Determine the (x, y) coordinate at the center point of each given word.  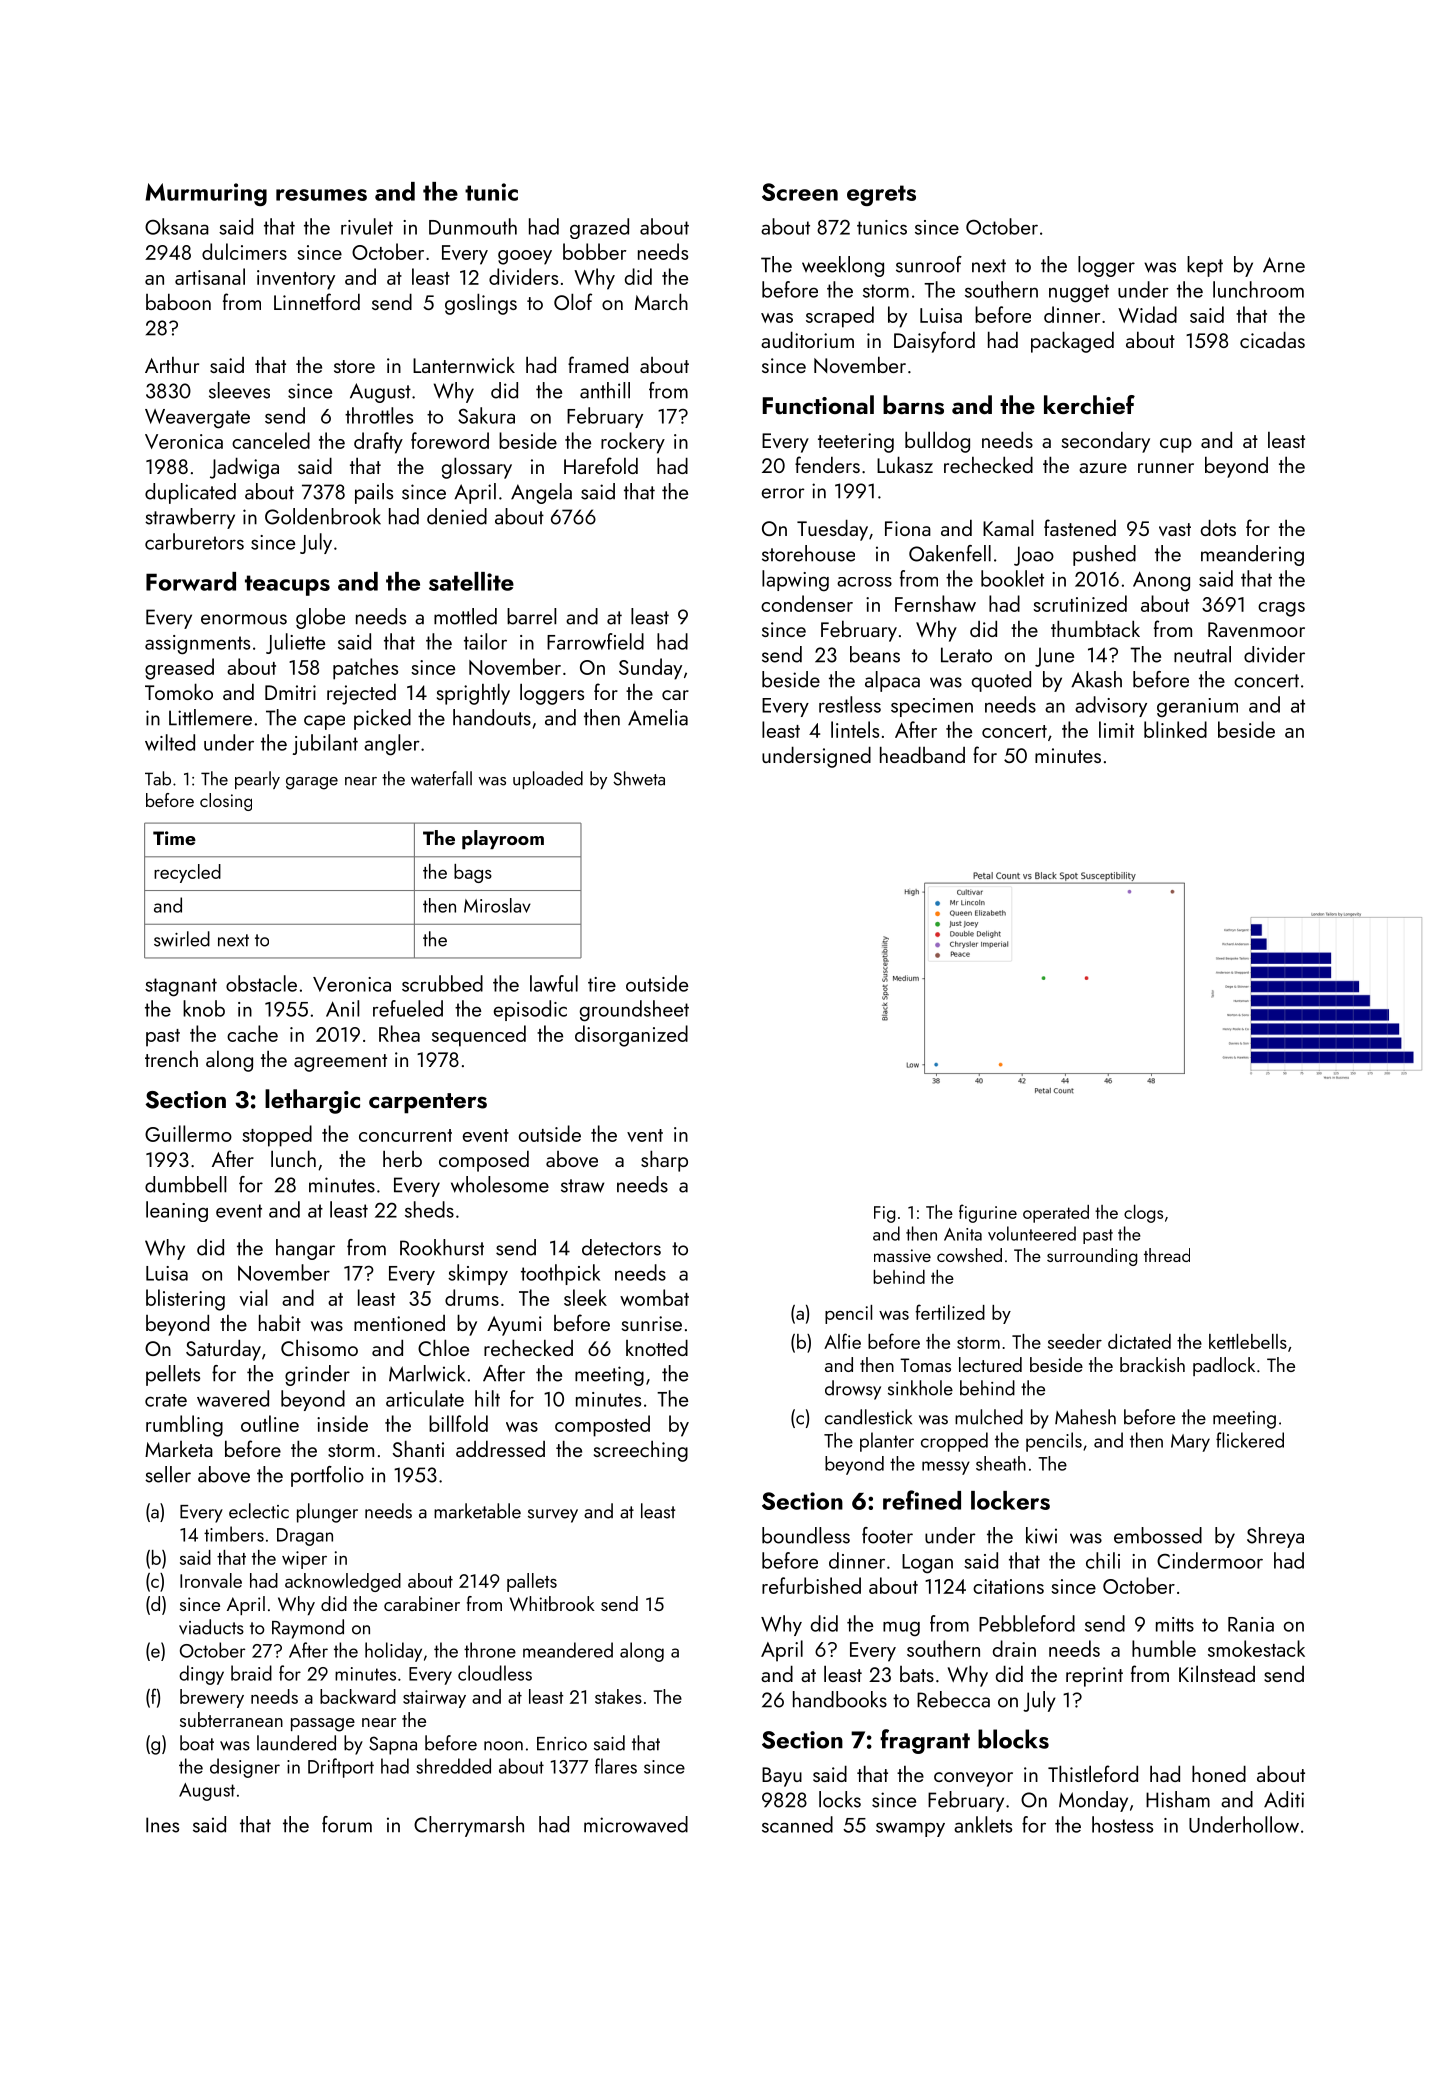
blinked (1175, 729)
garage (312, 783)
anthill (605, 390)
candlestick (868, 1417)
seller (168, 1474)
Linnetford (317, 301)
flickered (1250, 1440)
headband (922, 754)
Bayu (782, 1777)
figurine (988, 1213)
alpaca (892, 681)
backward (358, 1696)
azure (1103, 468)
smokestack (1256, 1648)
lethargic (312, 1101)
